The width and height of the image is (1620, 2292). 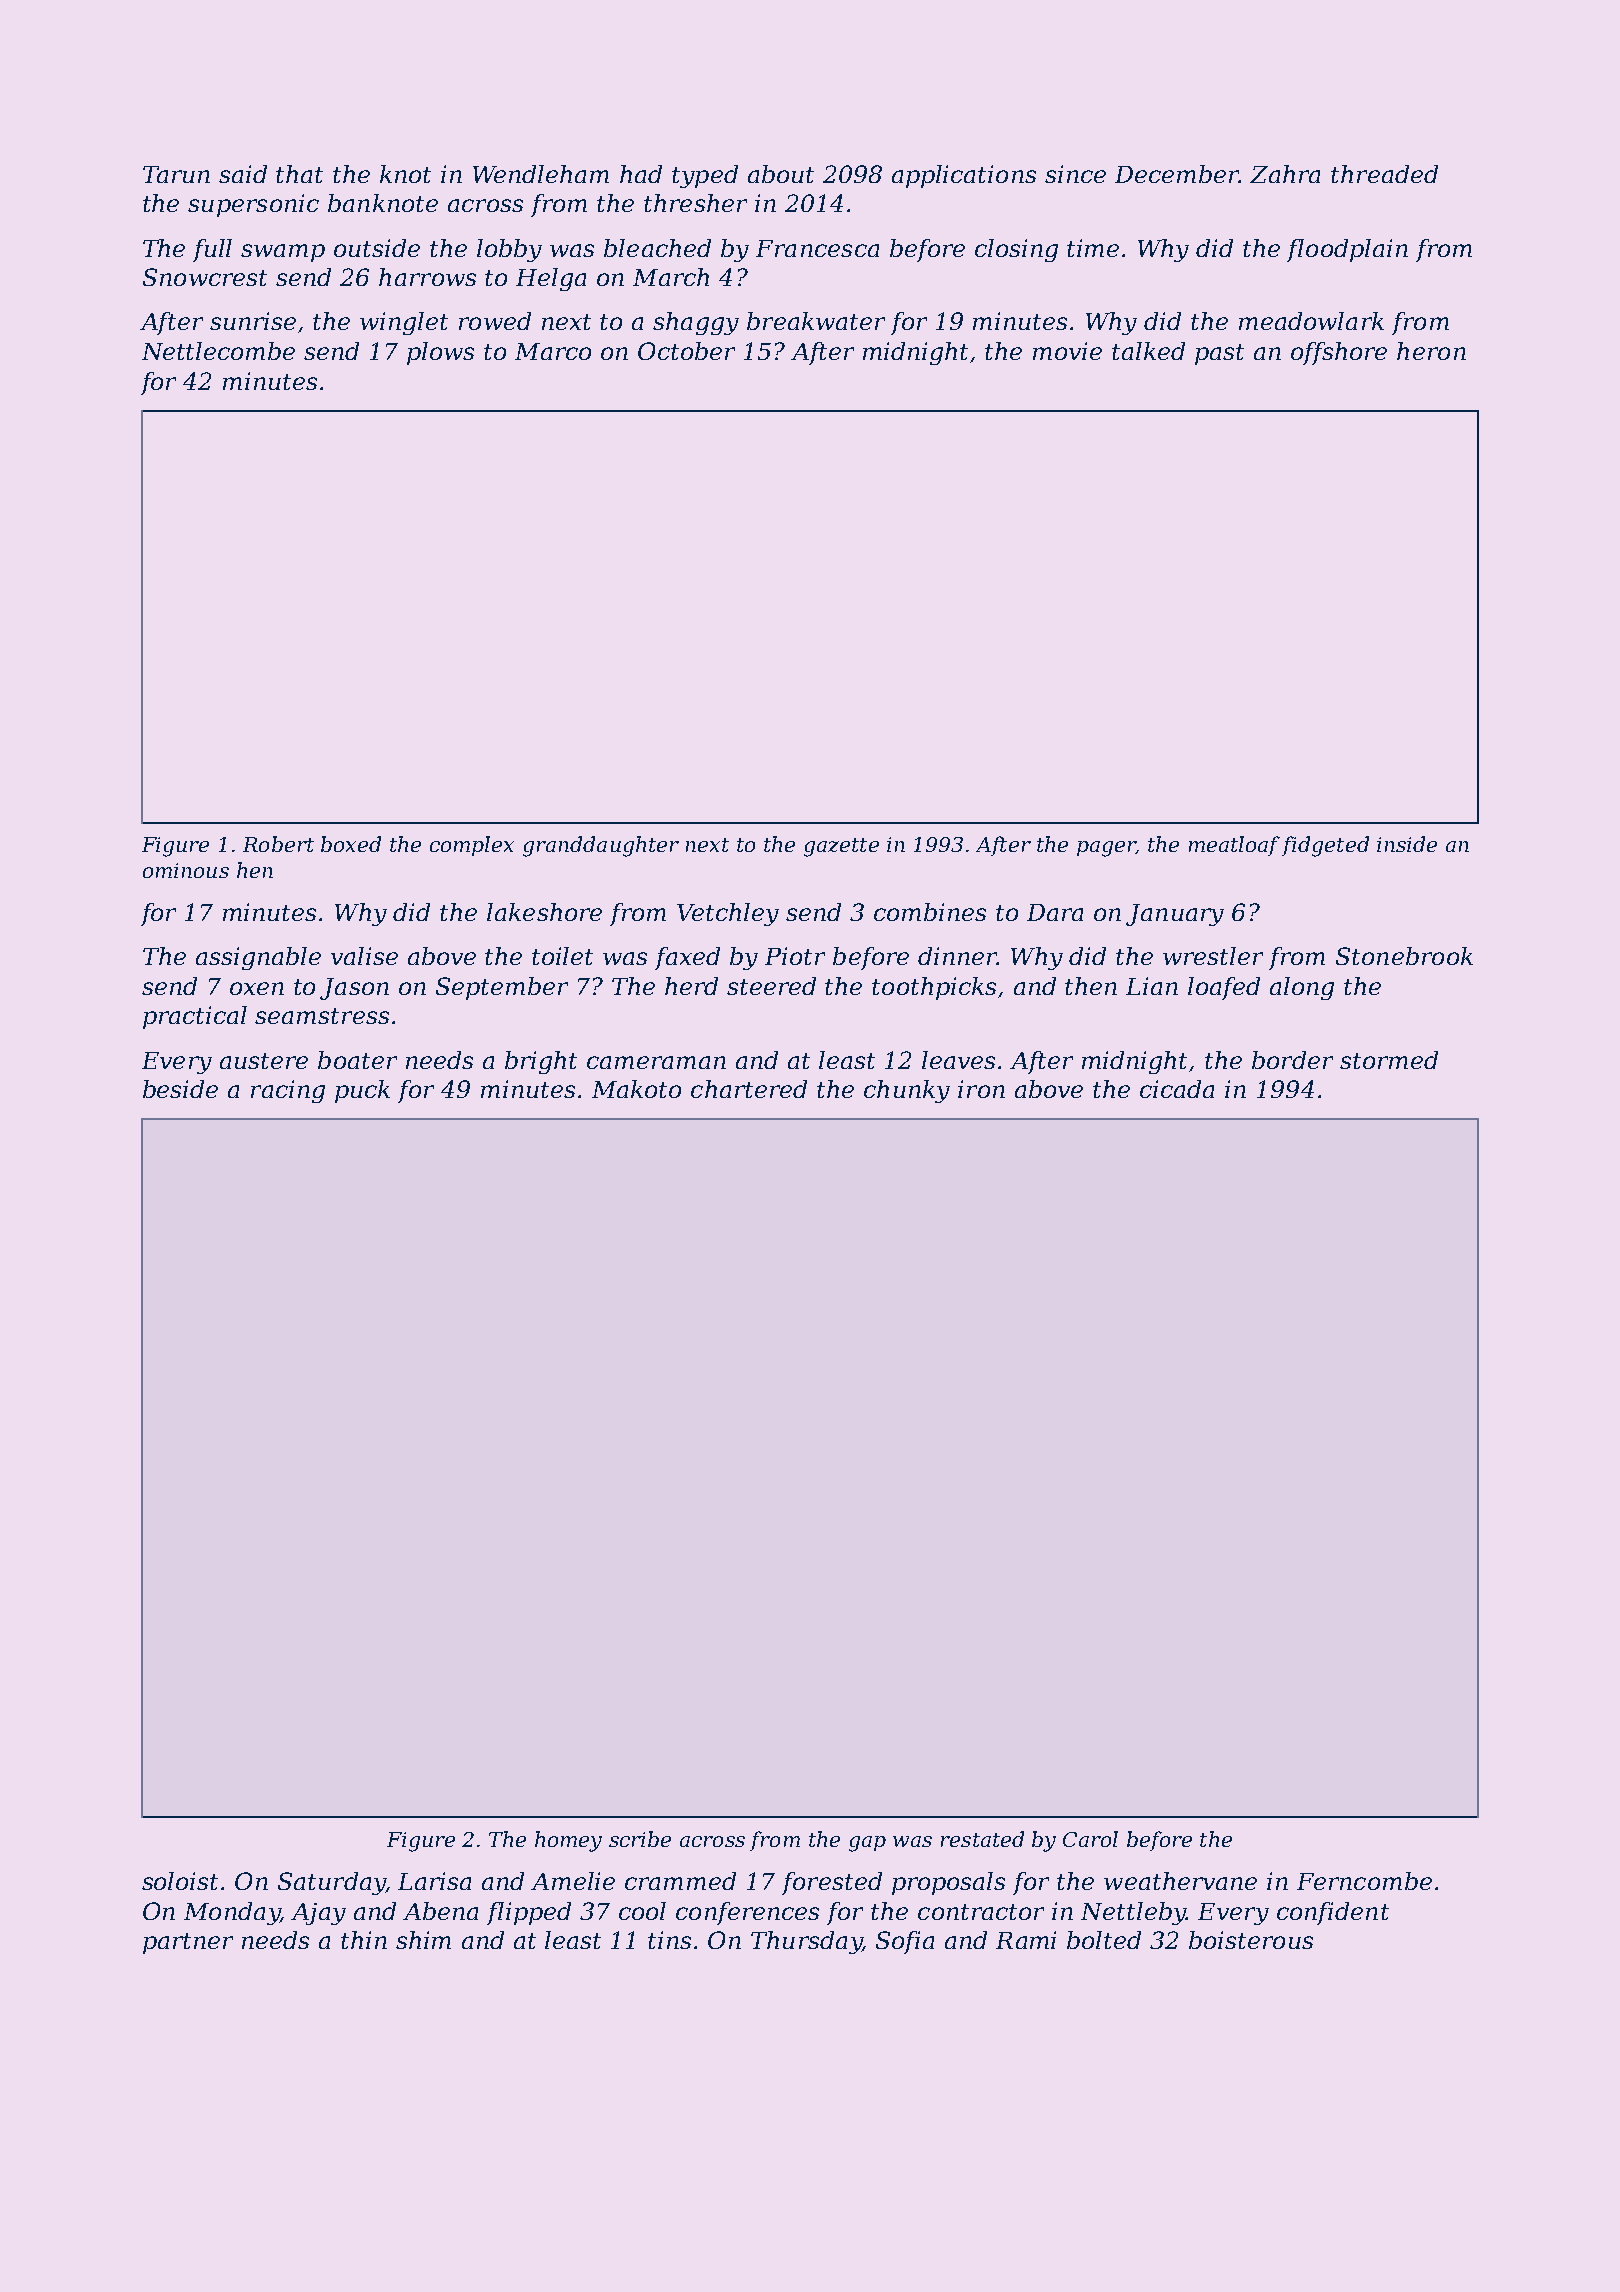 What do you see at coordinates (636, 1089) in the image?
I see `Makoto` at bounding box center [636, 1089].
